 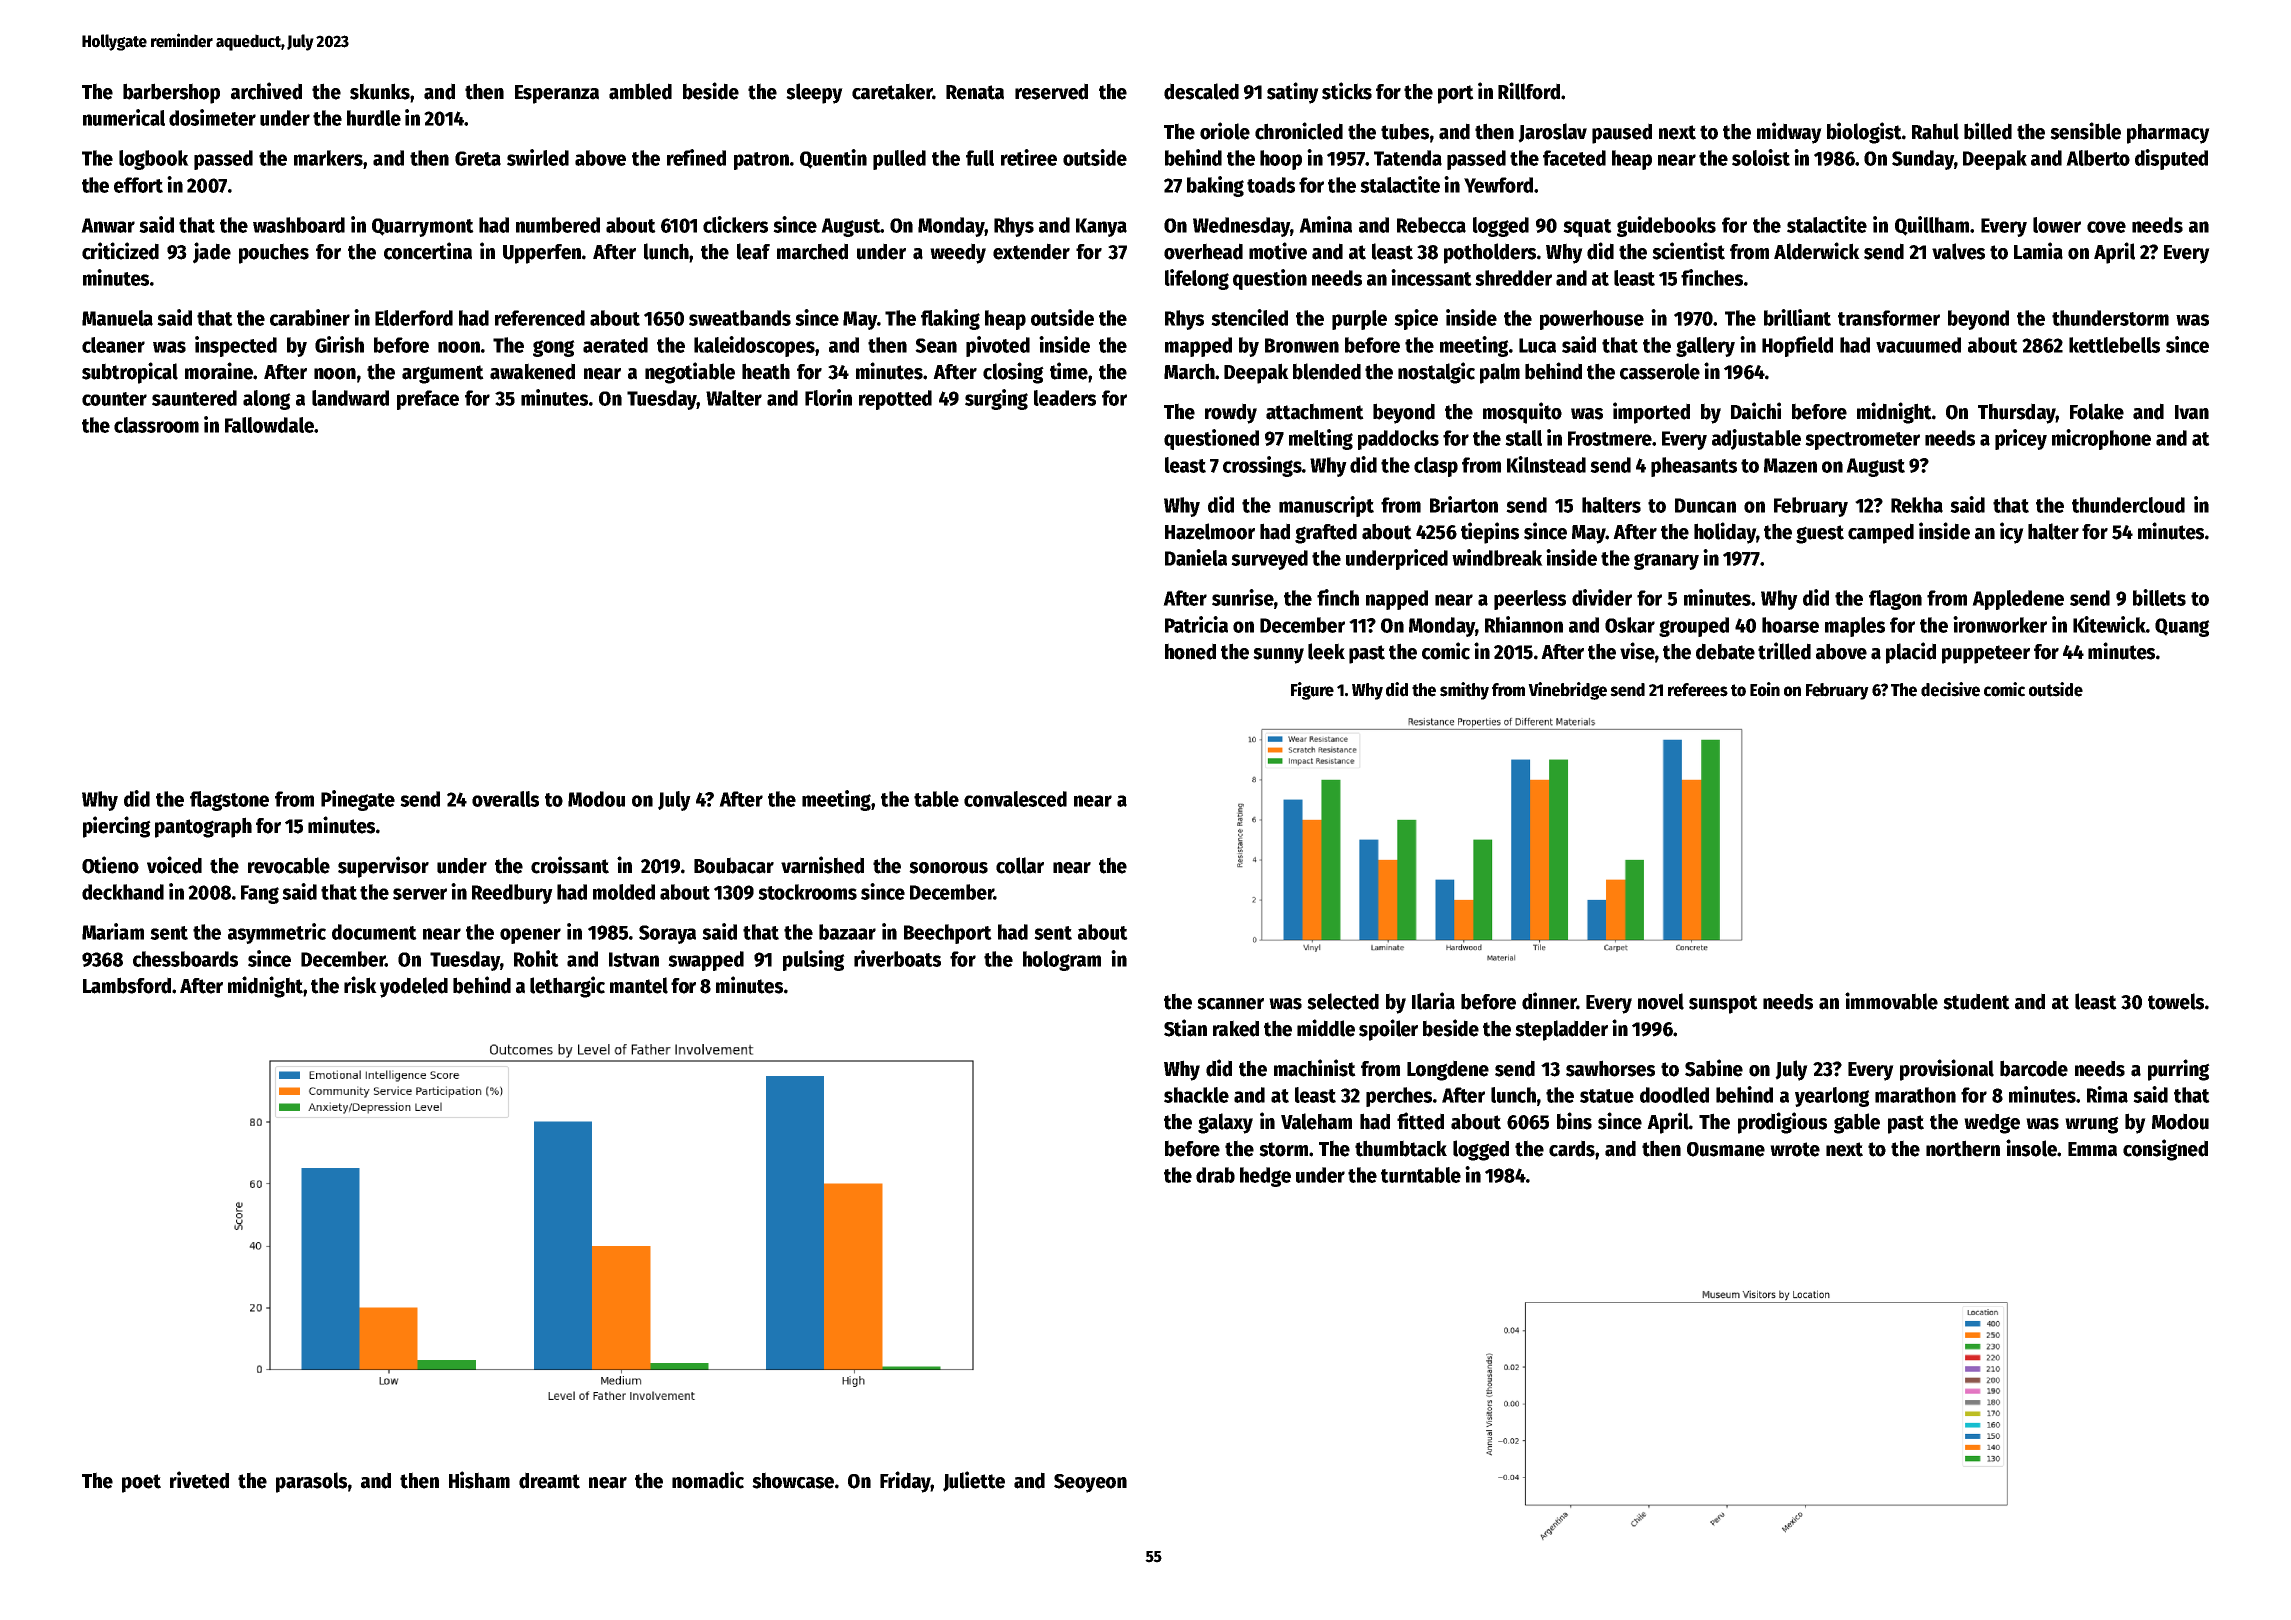 What do you see at coordinates (1090, 1483) in the screenshot?
I see `Seoyeon` at bounding box center [1090, 1483].
